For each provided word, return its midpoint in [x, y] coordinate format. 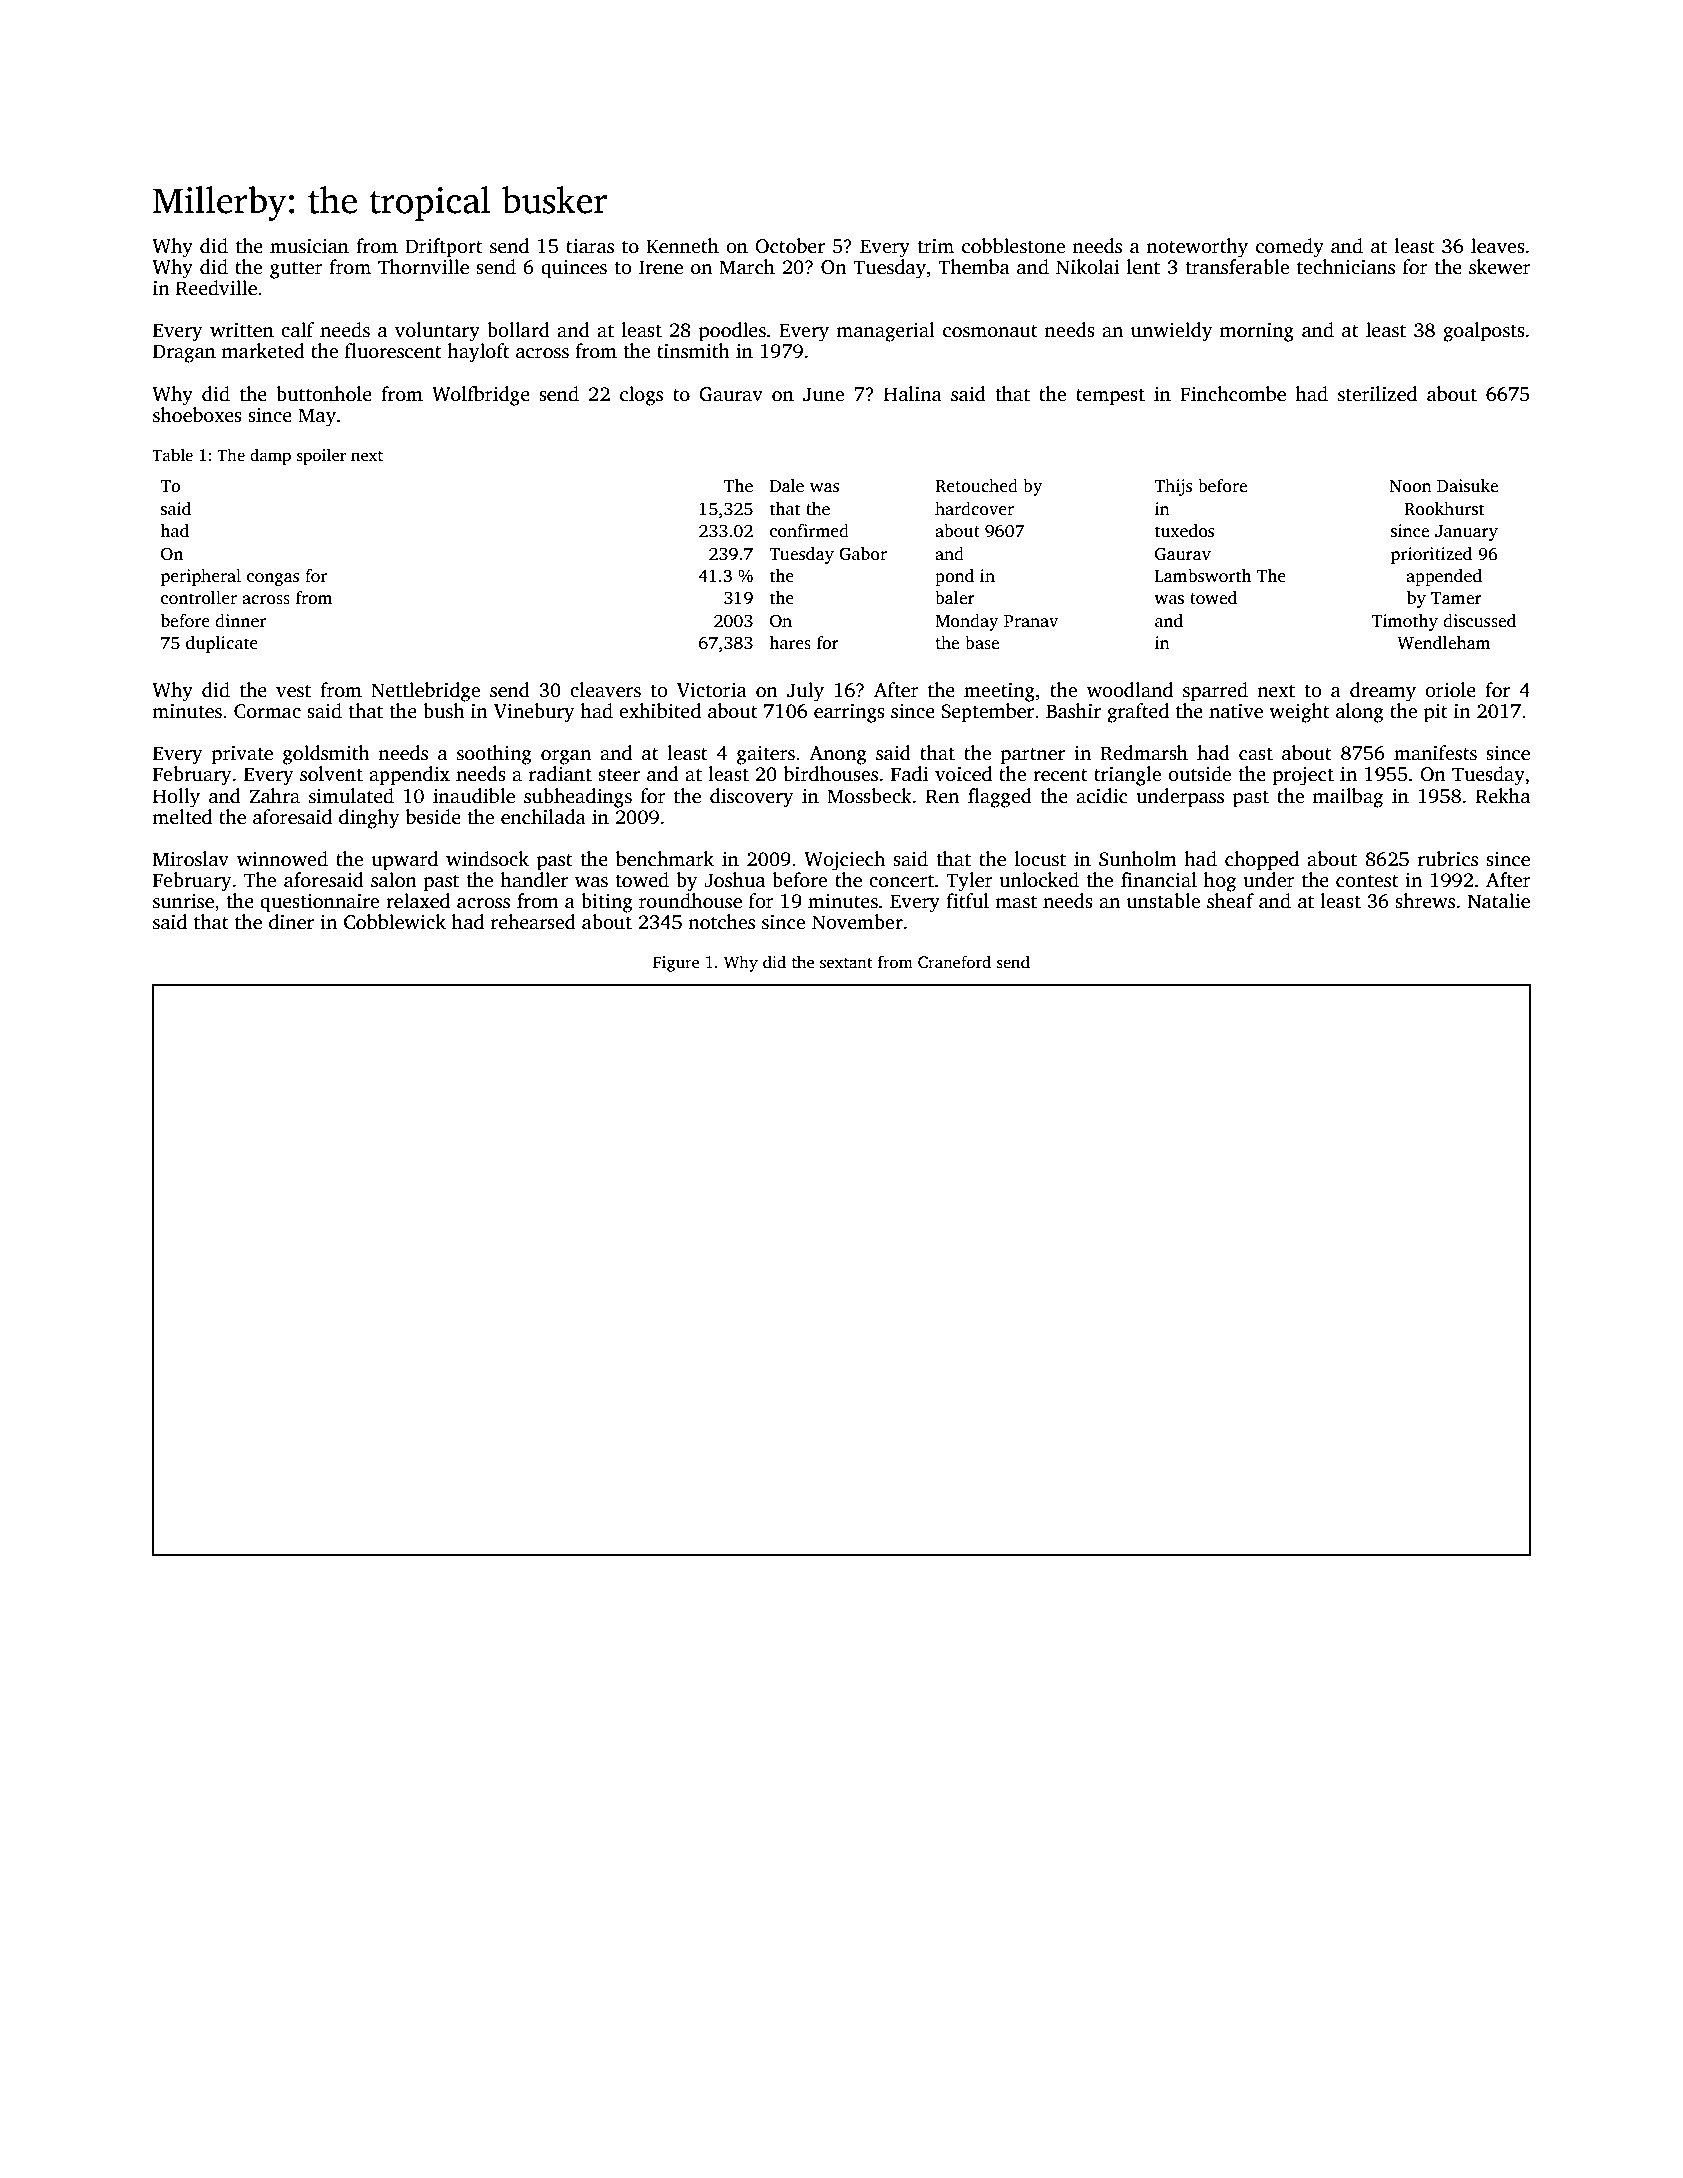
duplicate [222, 644]
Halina [913, 394]
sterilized [1377, 394]
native [1236, 711]
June [823, 394]
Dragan [184, 353]
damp [270, 456]
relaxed [418, 901]
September [987, 713]
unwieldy [1172, 332]
